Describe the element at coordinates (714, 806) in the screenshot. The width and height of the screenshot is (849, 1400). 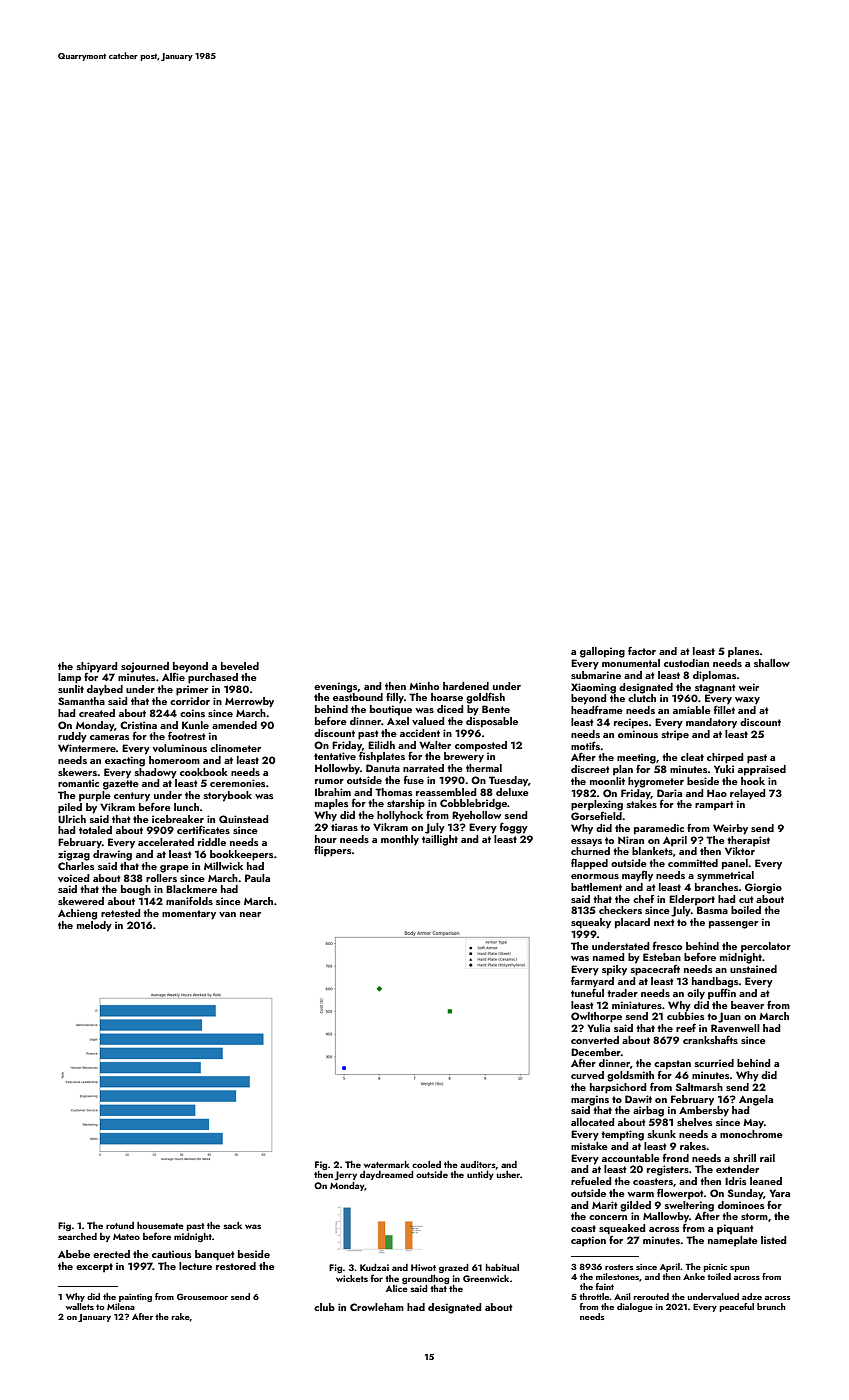
I see `rampart` at that location.
